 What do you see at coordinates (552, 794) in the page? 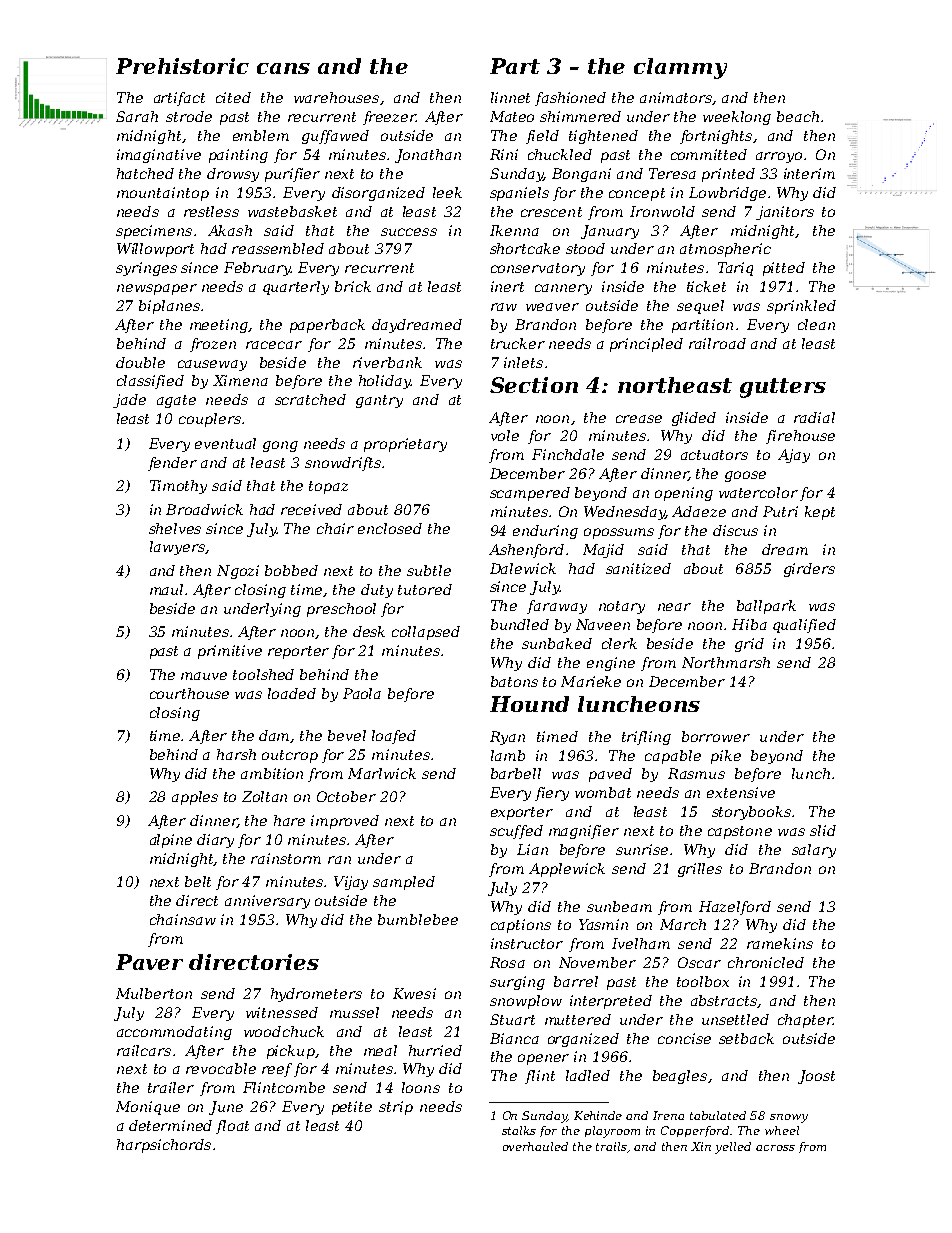
I see `fiery` at bounding box center [552, 794].
